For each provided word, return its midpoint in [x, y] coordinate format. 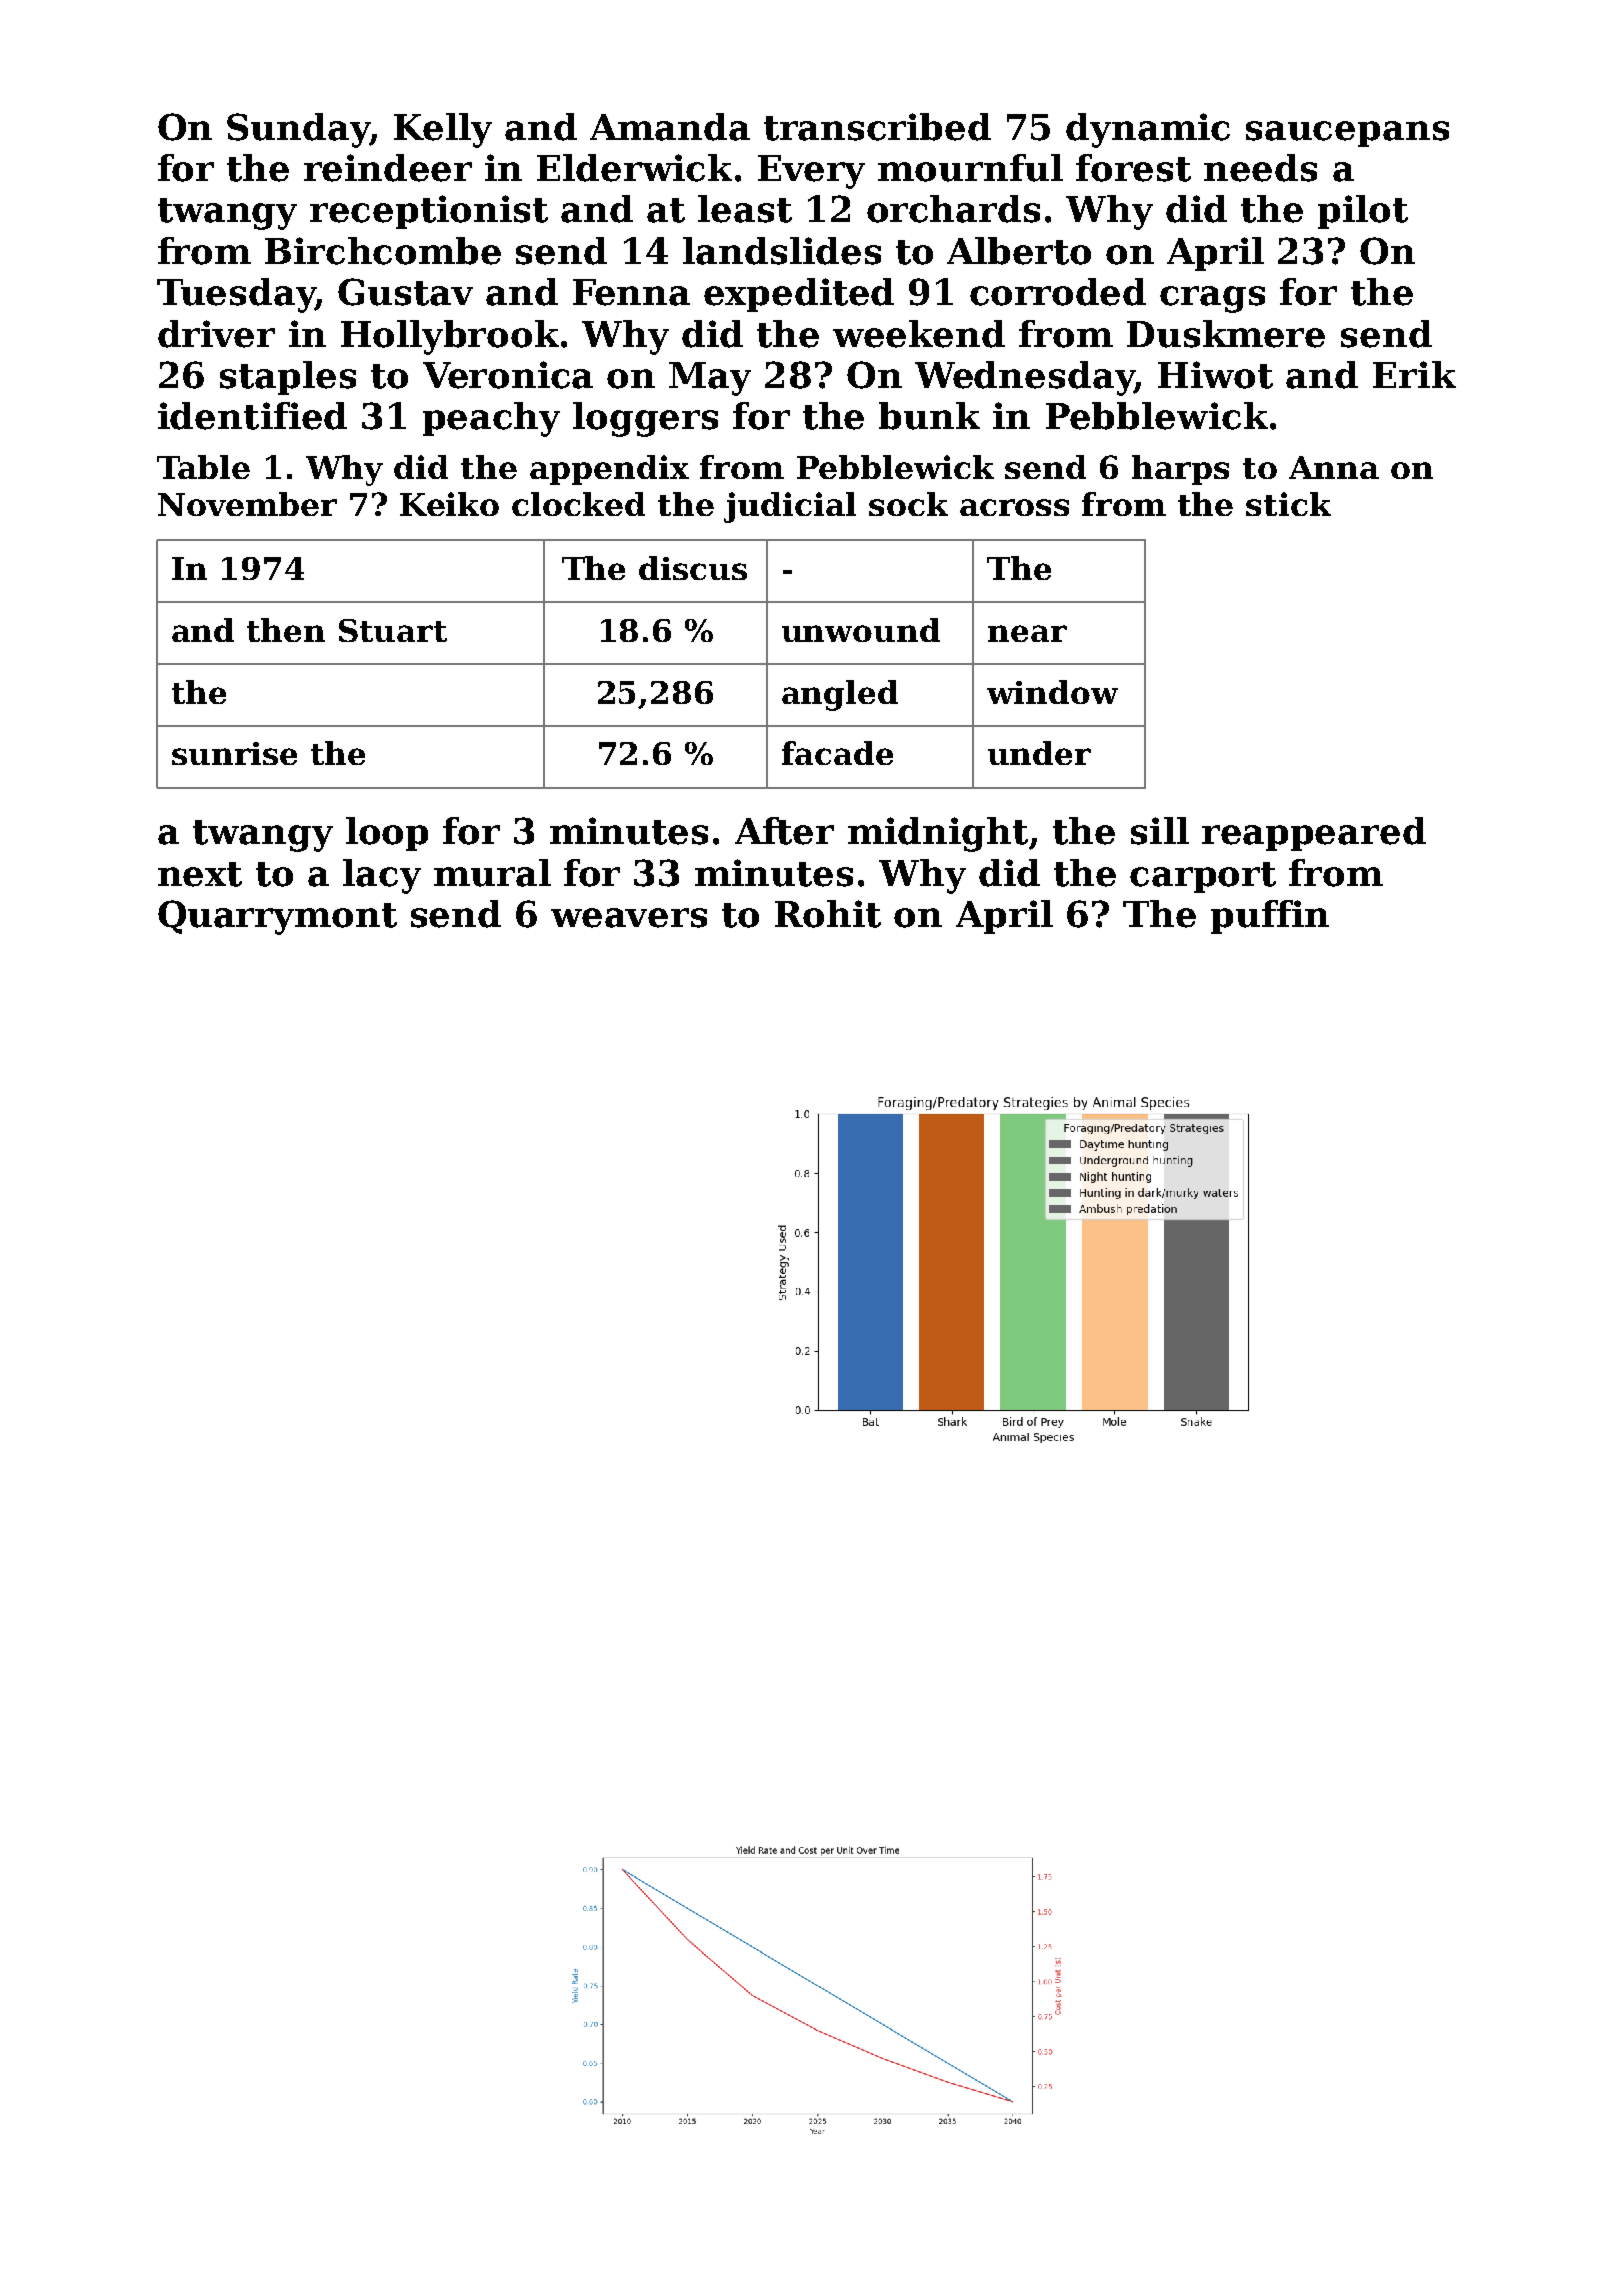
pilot [1363, 212]
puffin [1270, 917]
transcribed [877, 127]
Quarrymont [277, 917]
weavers [629, 918]
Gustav [405, 292]
